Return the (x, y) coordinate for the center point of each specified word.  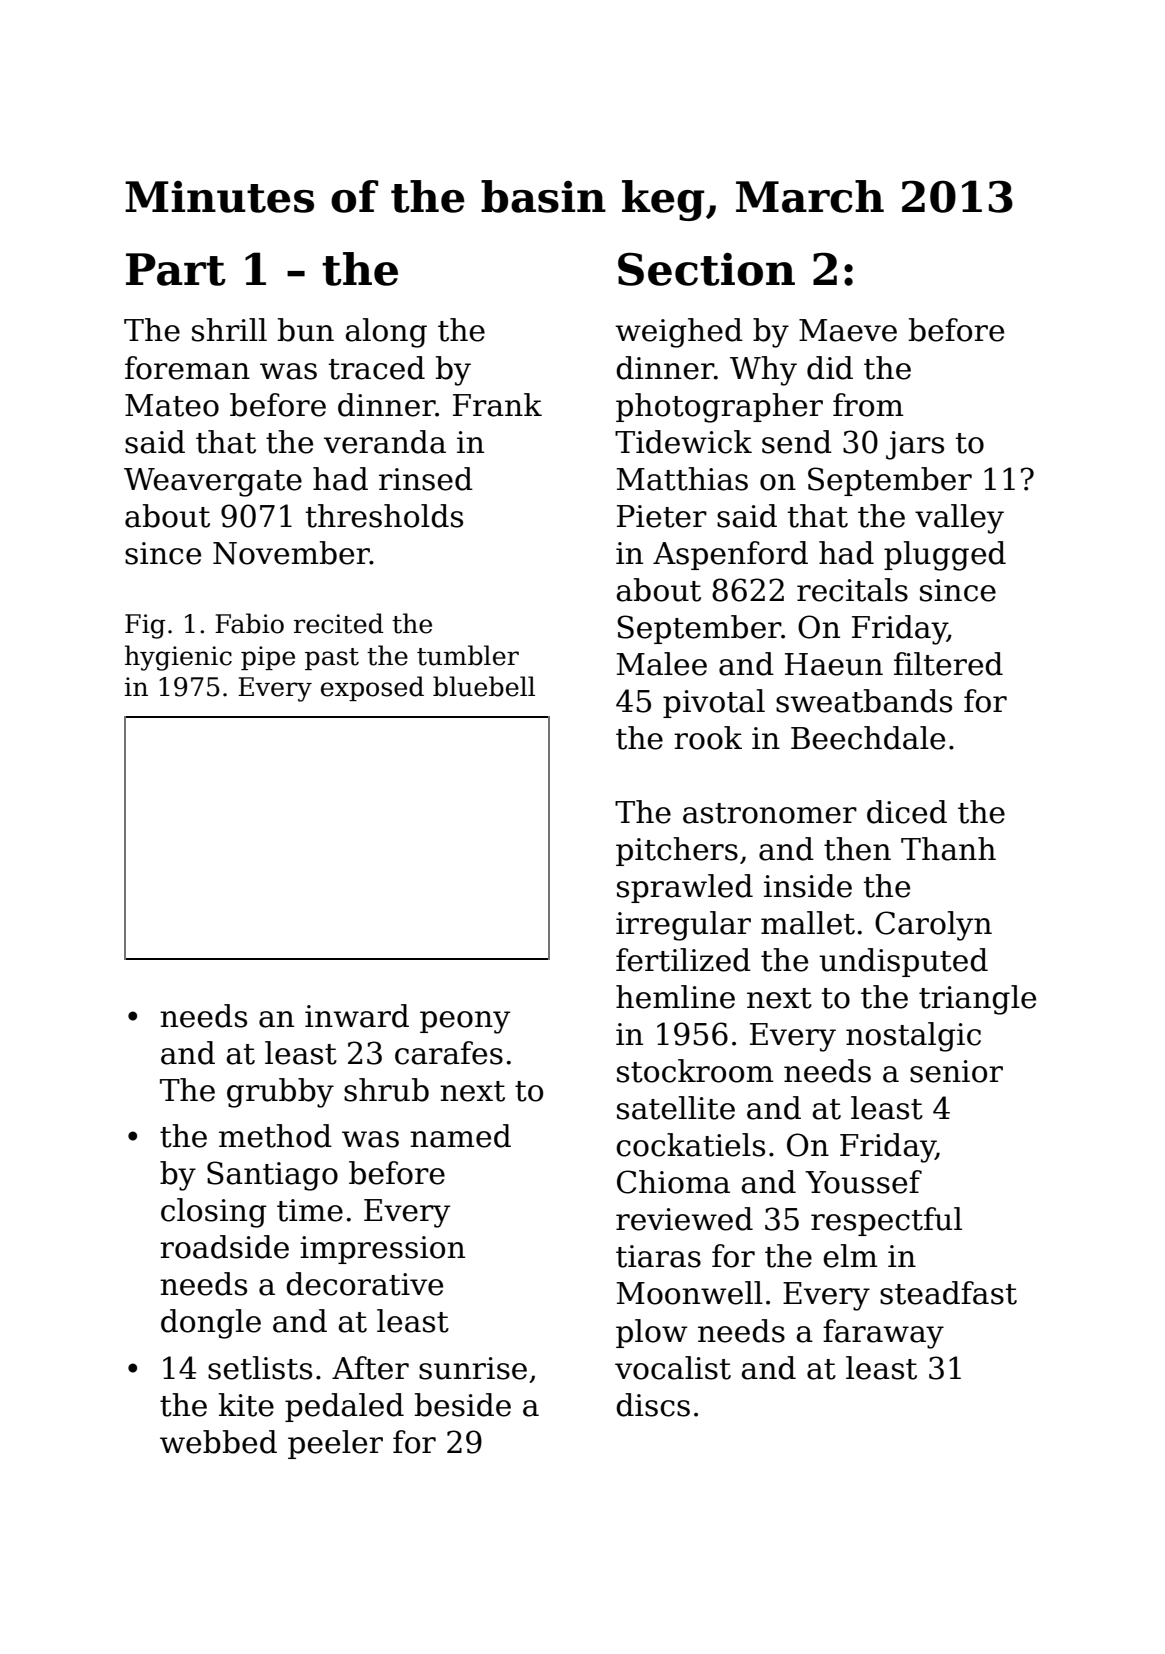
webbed (218, 1442)
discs (653, 1405)
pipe (268, 658)
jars (915, 445)
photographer (719, 408)
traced (377, 368)
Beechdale (868, 738)
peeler (335, 1444)
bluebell (484, 686)
